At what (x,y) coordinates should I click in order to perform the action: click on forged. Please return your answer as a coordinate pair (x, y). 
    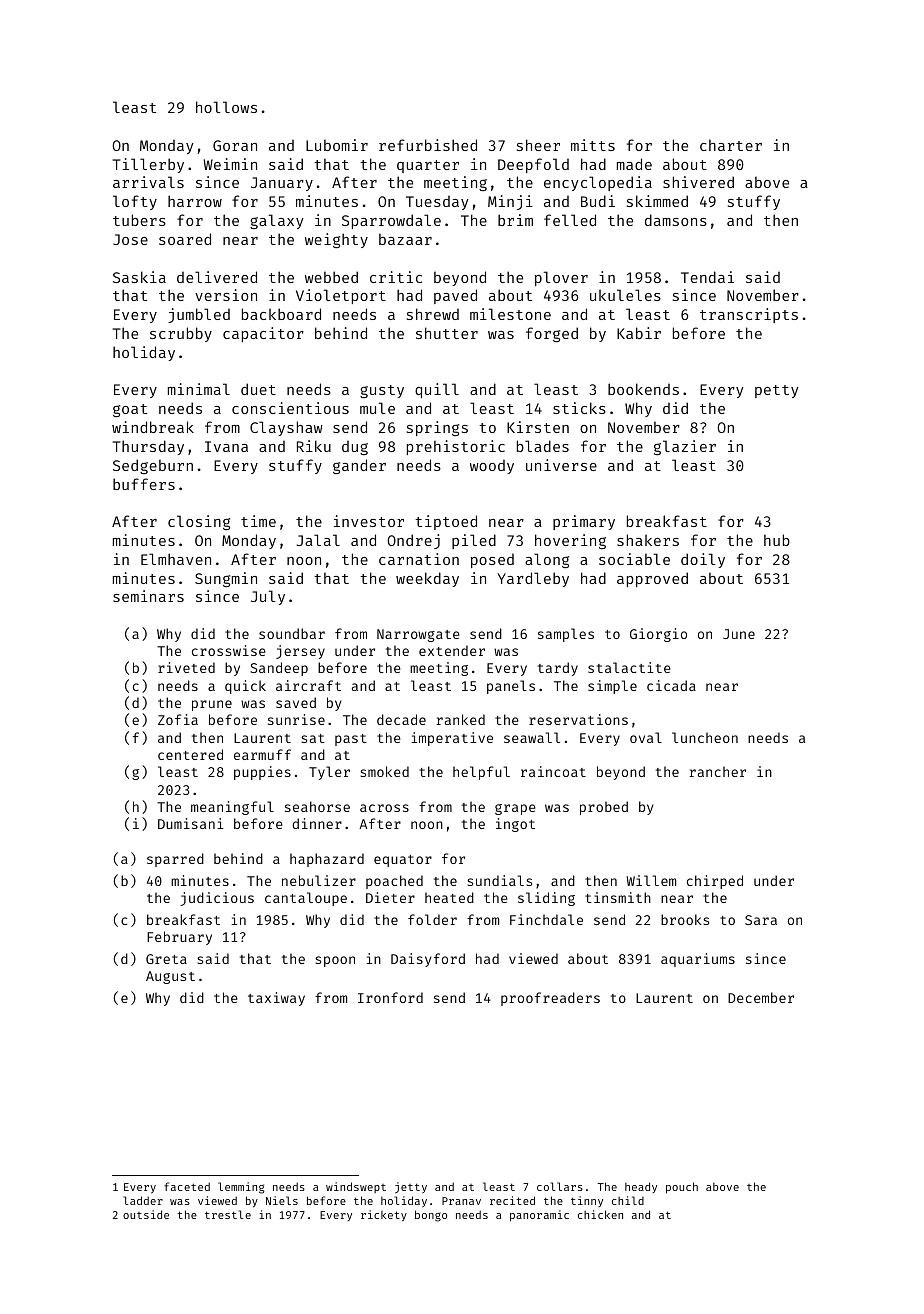
    Looking at the image, I should click on (552, 334).
